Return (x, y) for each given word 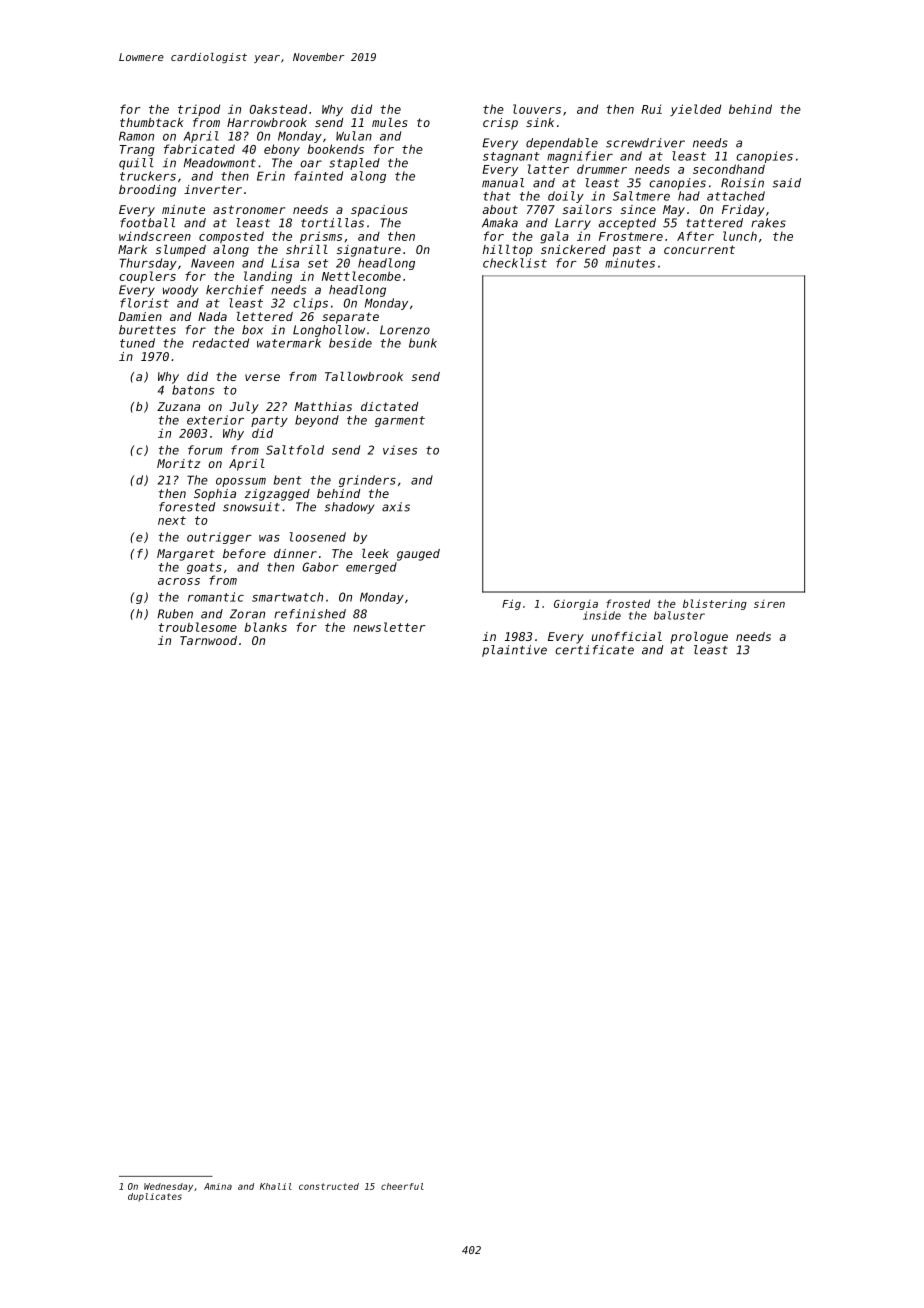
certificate (594, 650)
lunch (740, 236)
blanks (265, 627)
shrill (307, 249)
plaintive (514, 651)
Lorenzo (405, 330)
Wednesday (168, 1187)
